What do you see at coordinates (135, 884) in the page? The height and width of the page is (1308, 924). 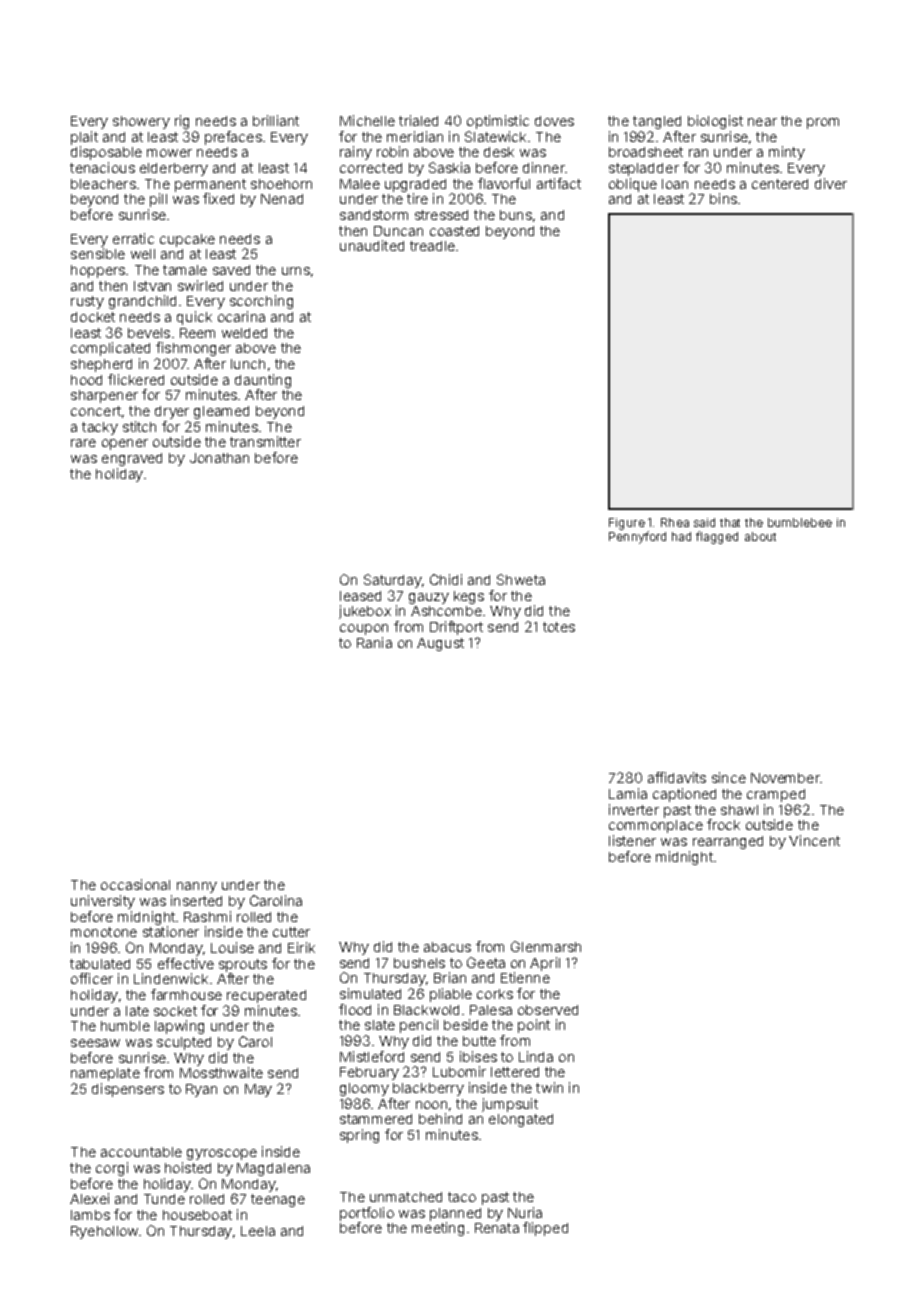 I see `occasional` at bounding box center [135, 884].
